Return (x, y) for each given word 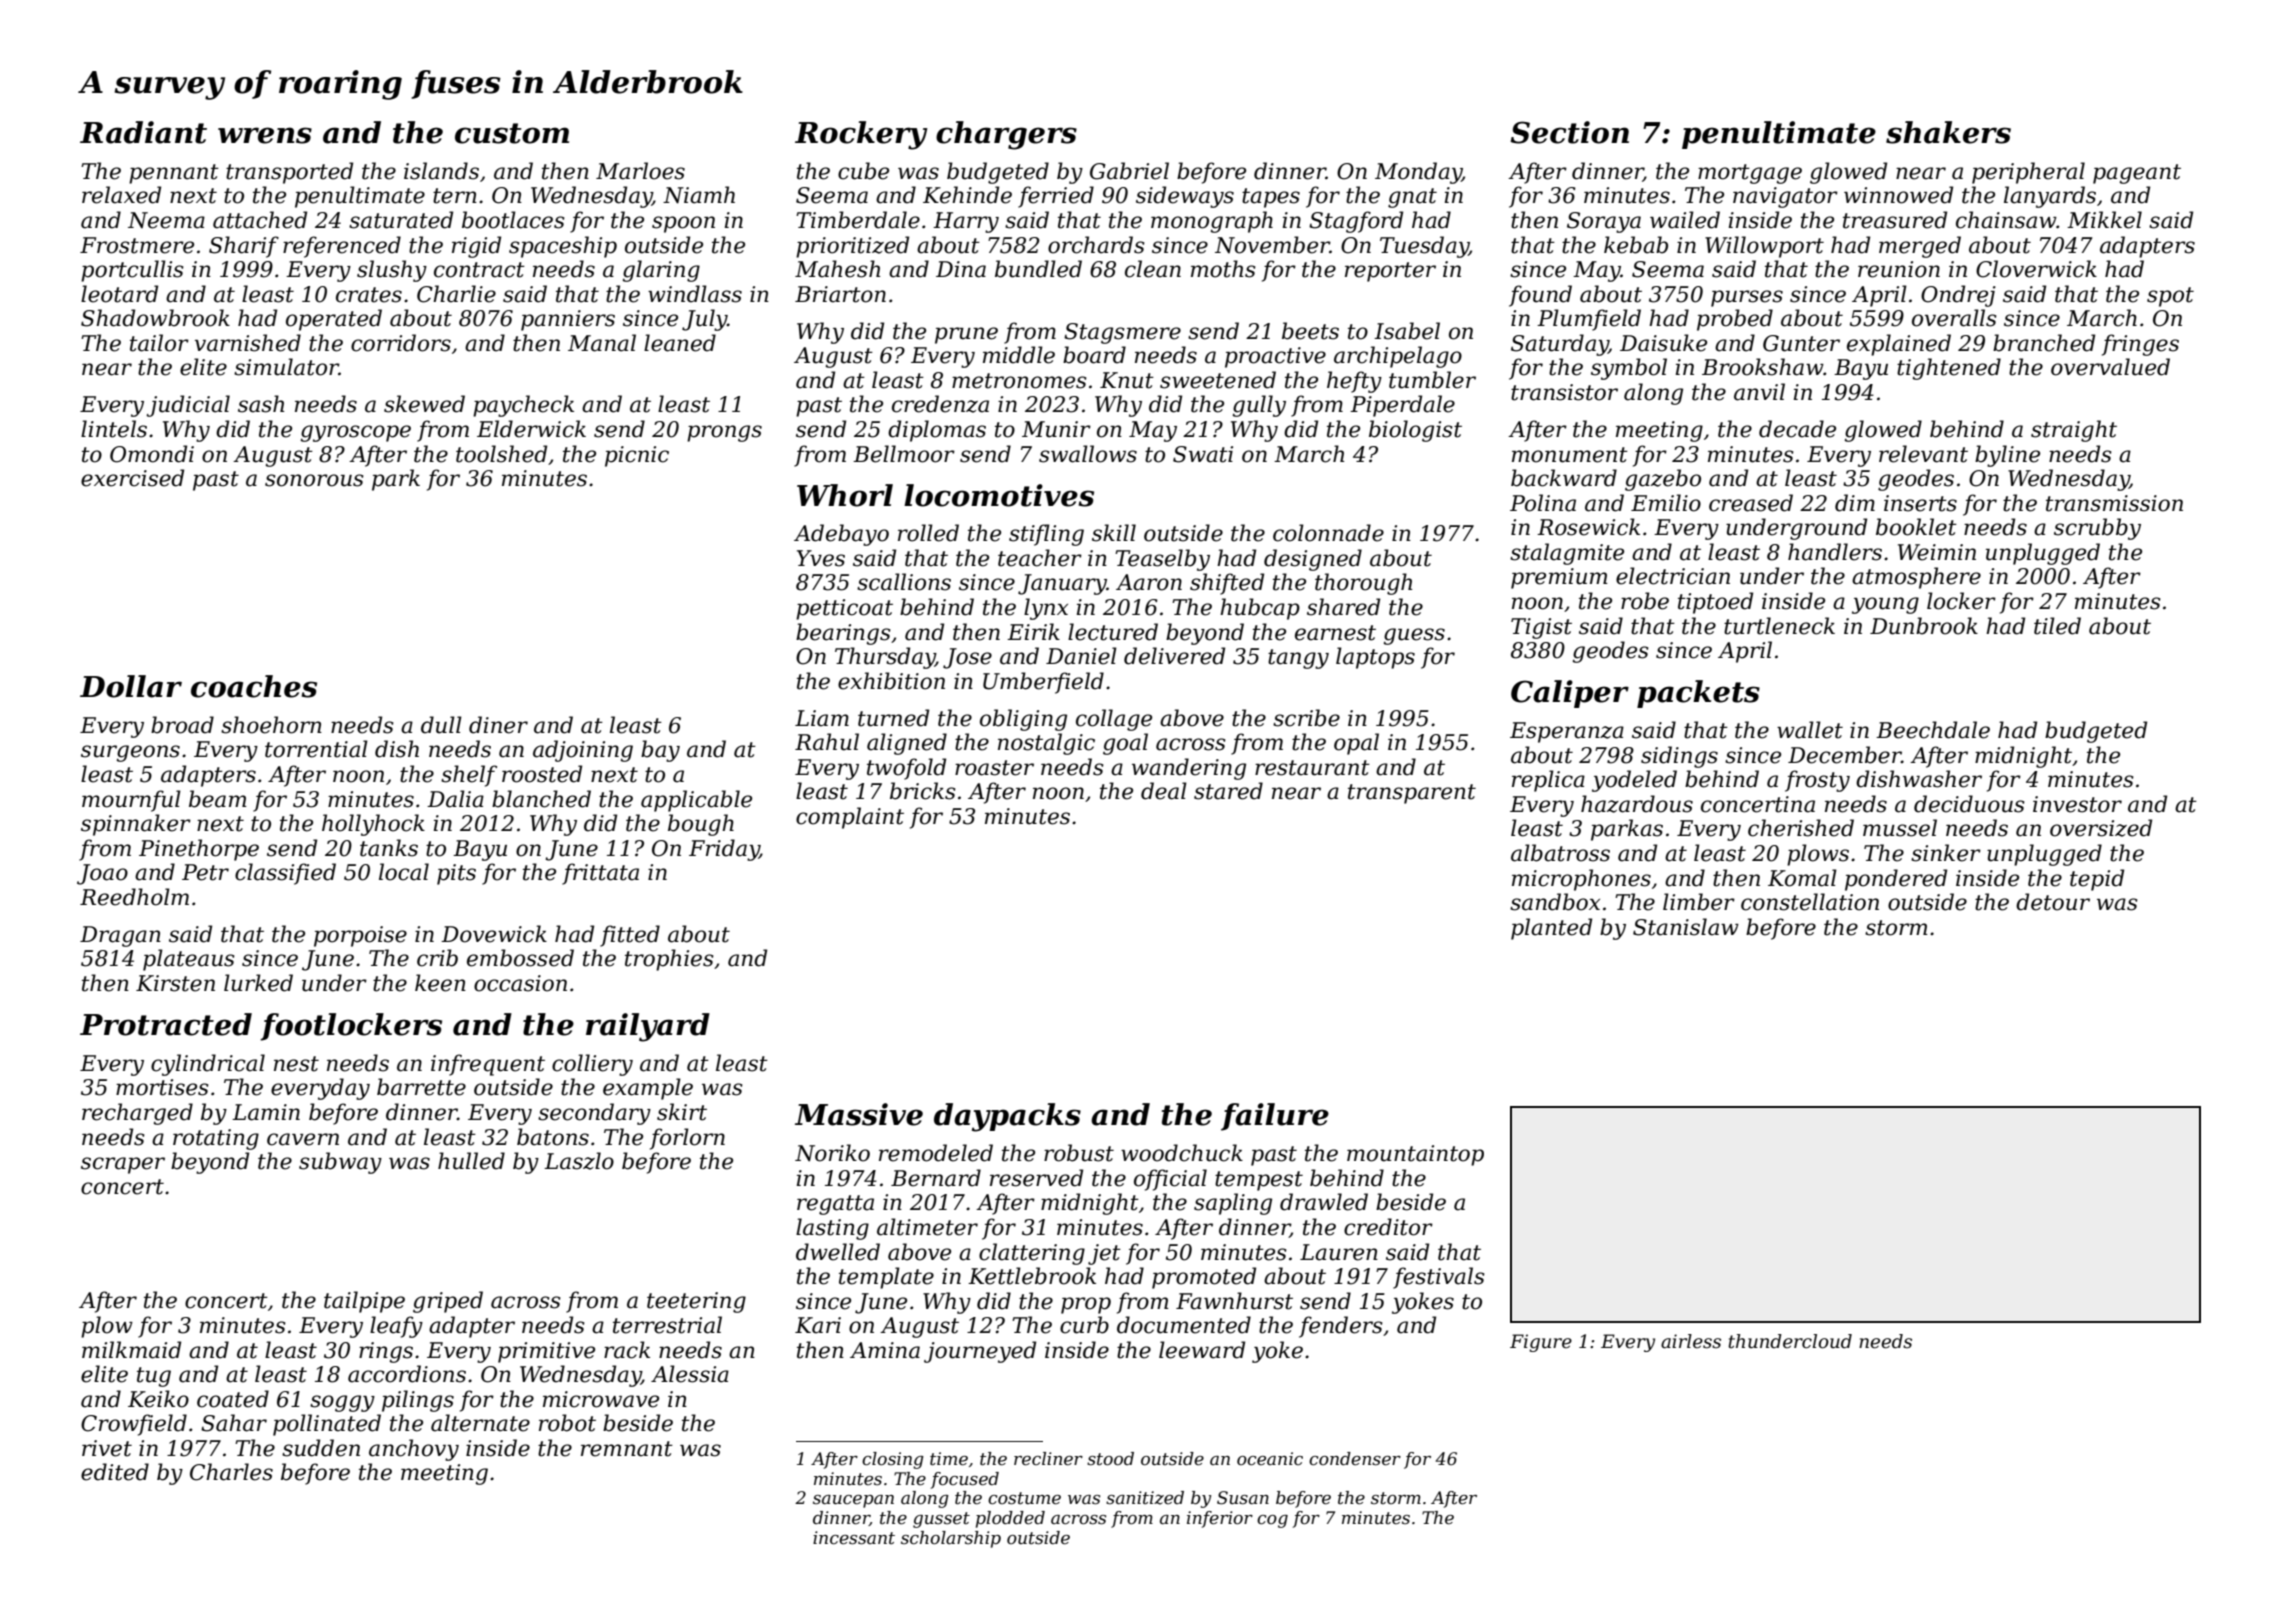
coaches (254, 686)
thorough (1363, 584)
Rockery (861, 135)
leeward (1202, 1350)
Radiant (143, 132)
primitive (546, 1352)
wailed (1685, 220)
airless (1691, 1341)
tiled (2057, 626)
